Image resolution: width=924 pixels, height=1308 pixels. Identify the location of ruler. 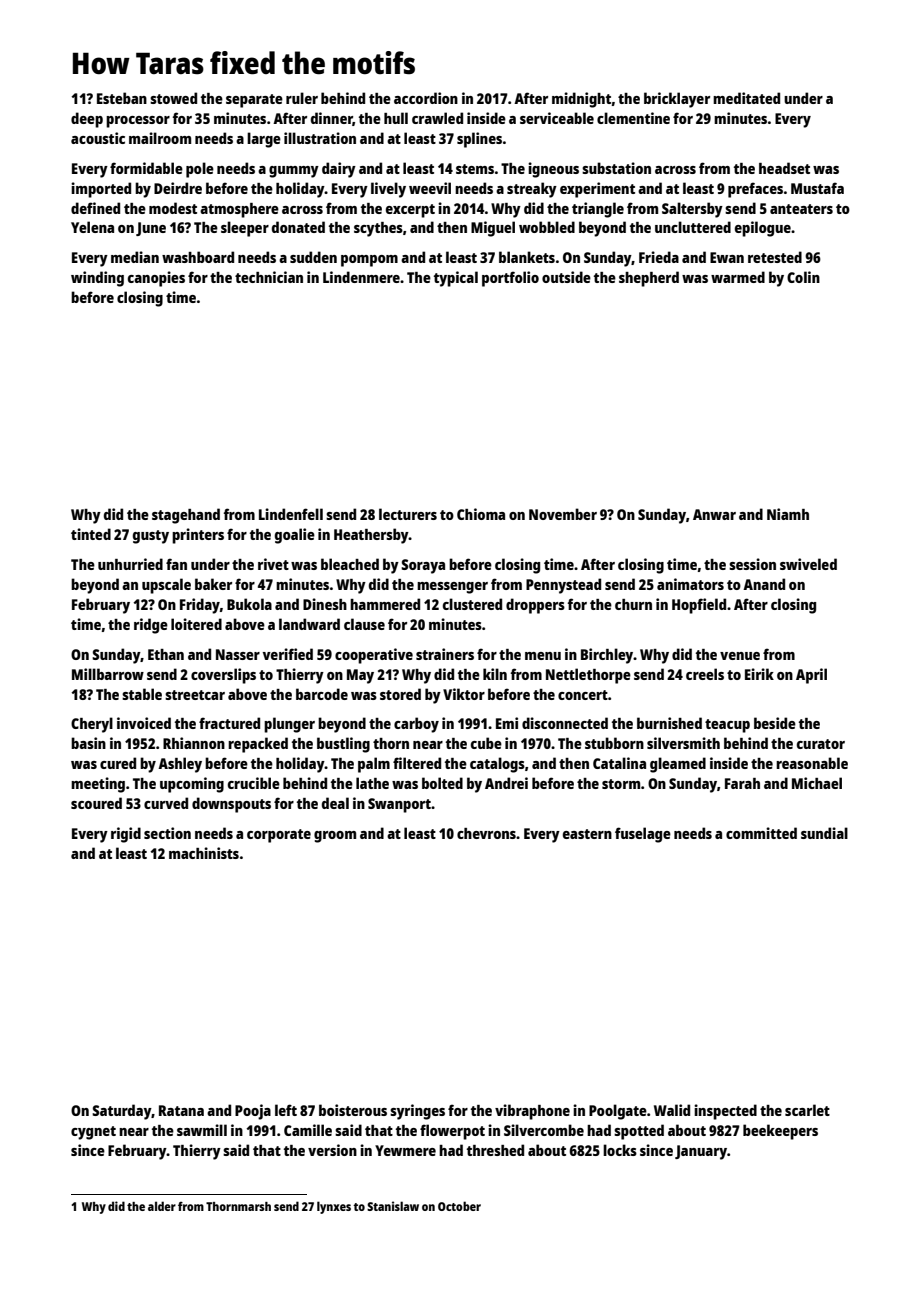
(302, 98).
